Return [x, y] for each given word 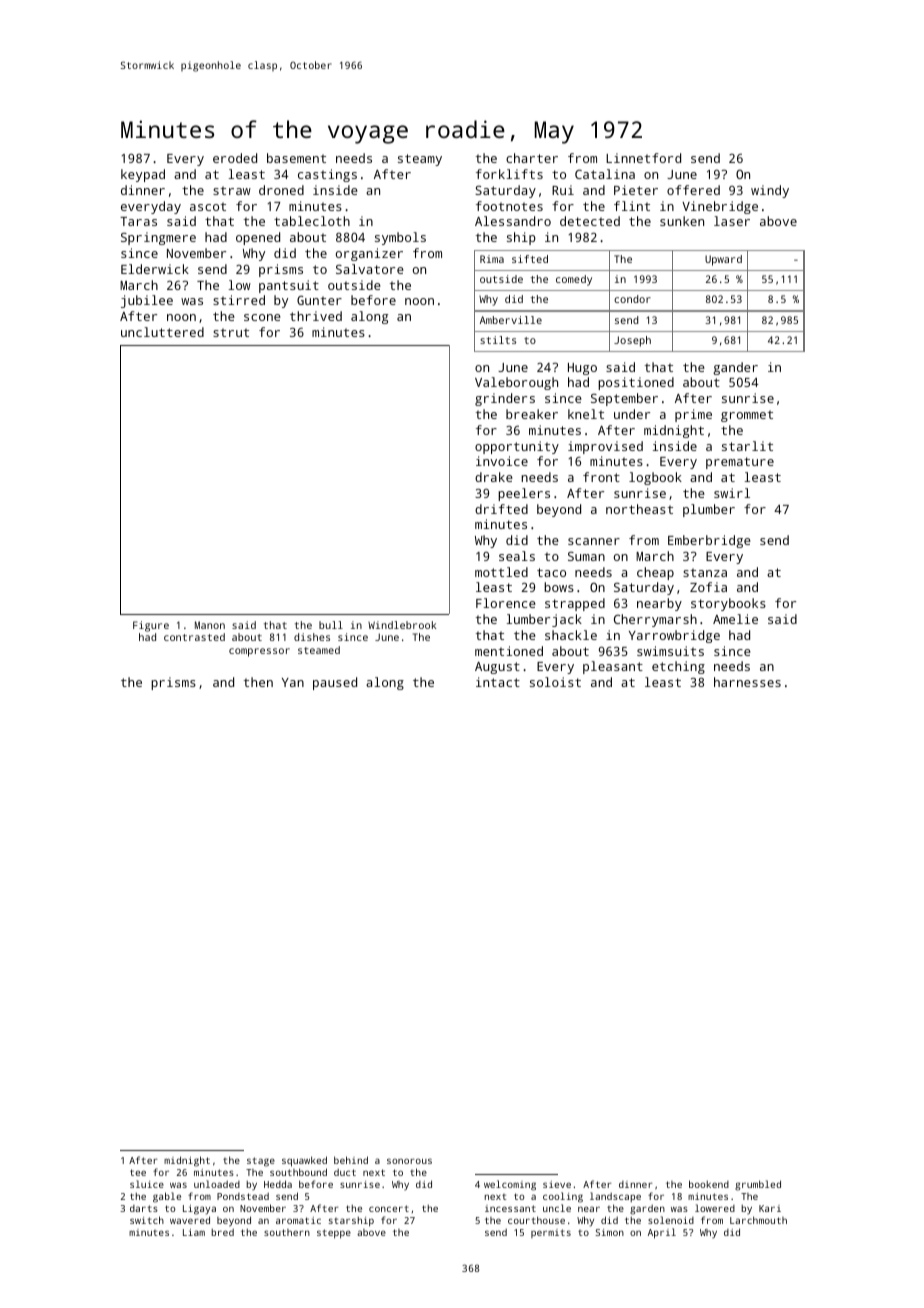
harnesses [747, 682]
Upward [723, 260]
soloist [555, 682]
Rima [492, 259]
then [258, 682]
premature [740, 463]
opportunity [517, 447]
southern [287, 1232]
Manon [210, 625]
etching [678, 667]
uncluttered [162, 332]
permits [551, 1233]
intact [498, 682]
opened [258, 238]
